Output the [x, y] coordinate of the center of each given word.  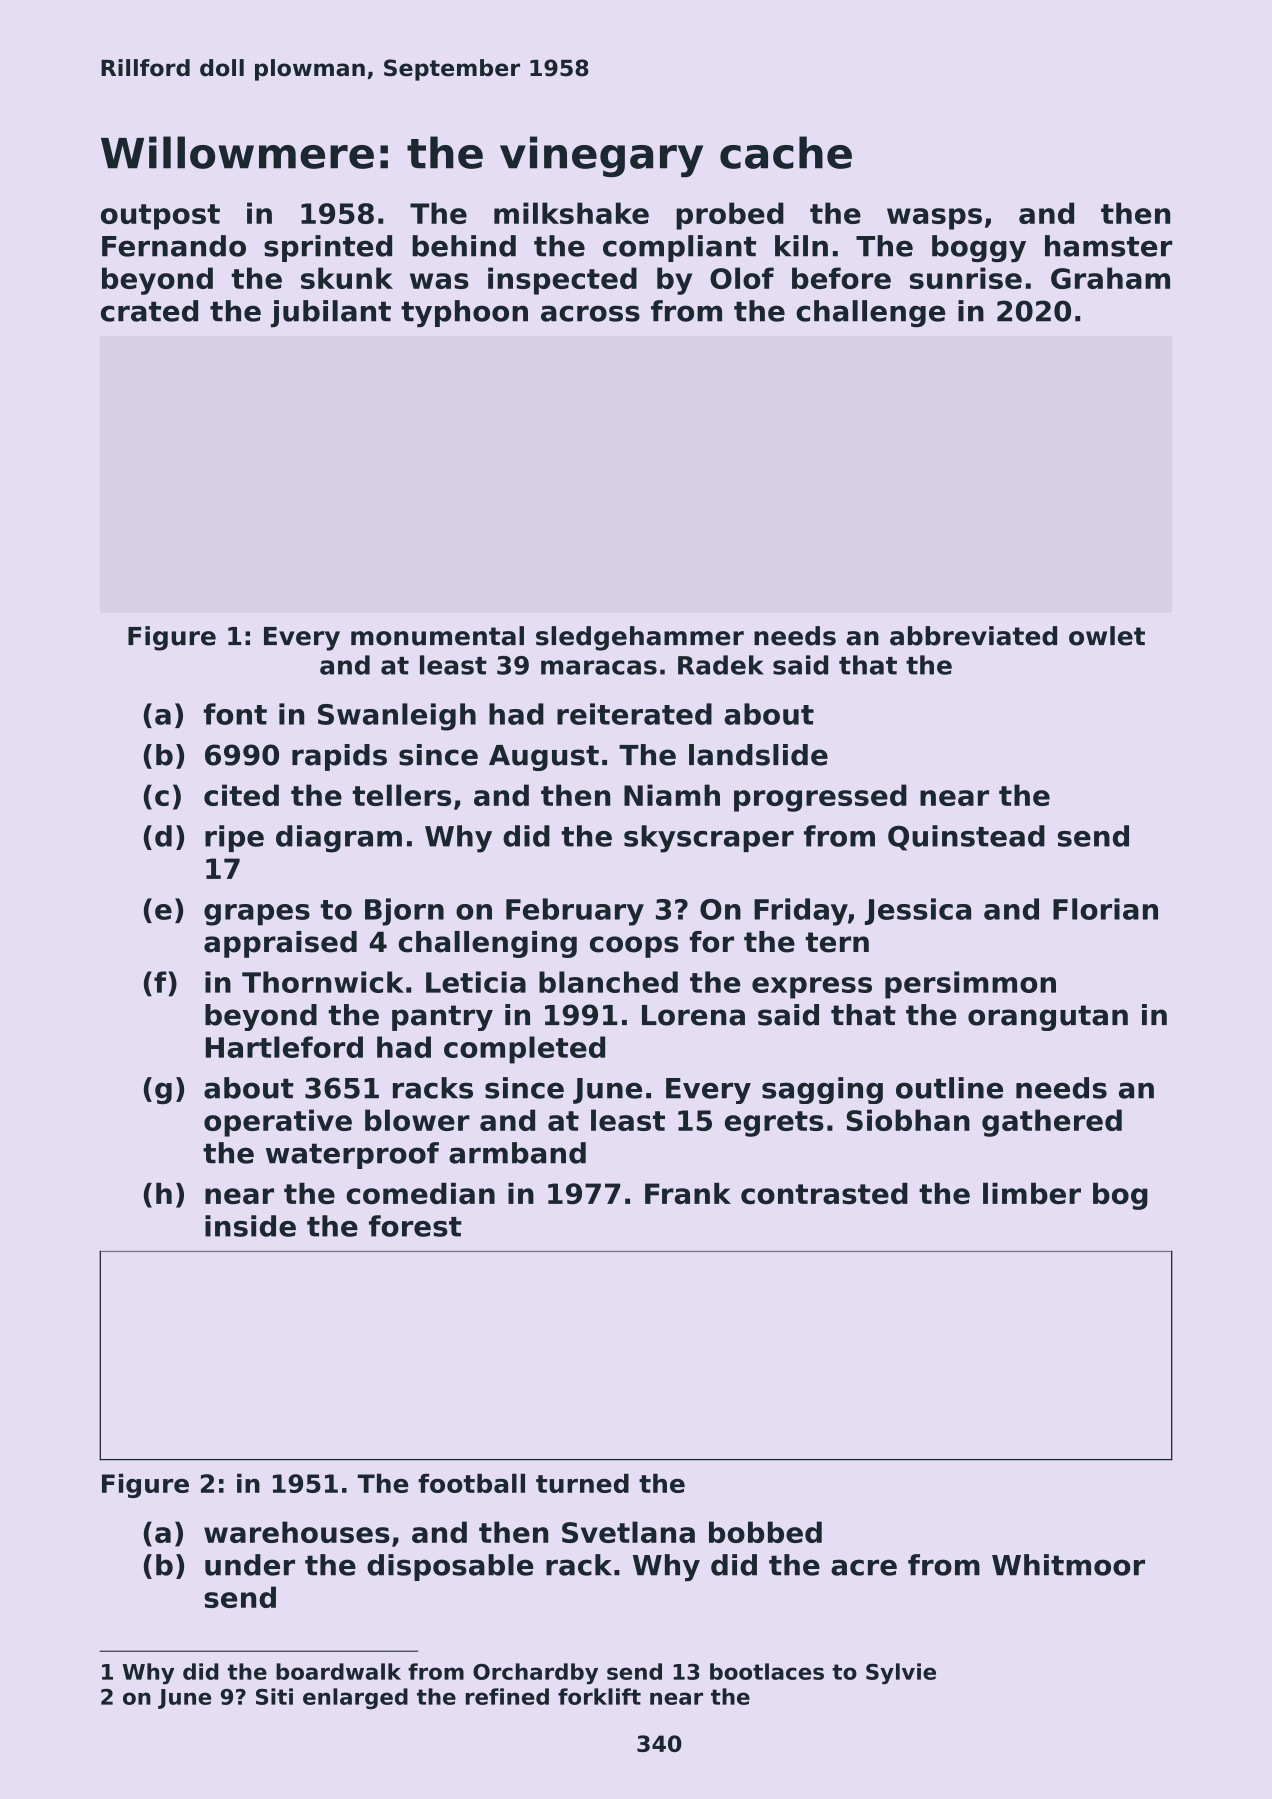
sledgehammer [640, 638]
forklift [599, 1696]
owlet [1107, 636]
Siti [274, 1696]
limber [1032, 1194]
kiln [801, 245]
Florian [1105, 909]
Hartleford [284, 1047]
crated [149, 311]
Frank [688, 1193]
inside [250, 1226]
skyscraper [709, 839]
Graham [1110, 278]
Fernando [174, 246]
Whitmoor [1068, 1565]
